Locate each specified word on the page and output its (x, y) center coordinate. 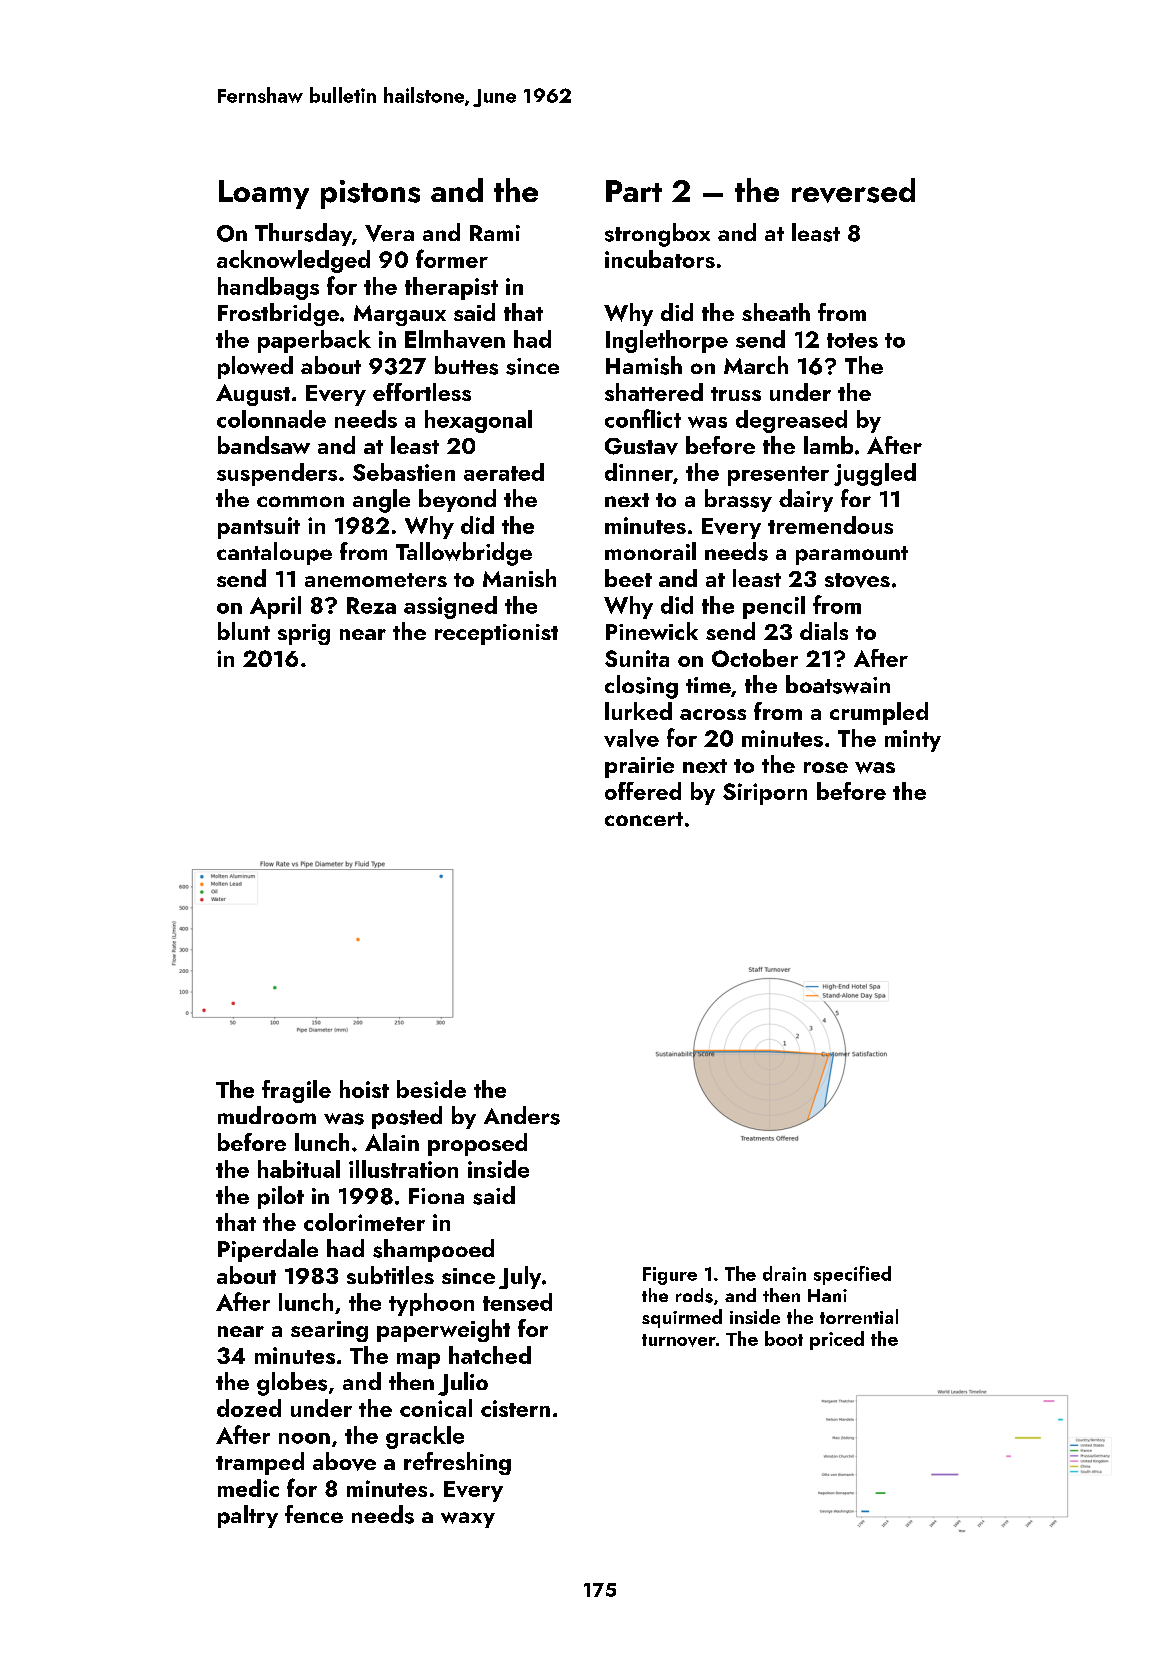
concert (644, 819)
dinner (639, 472)
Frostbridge (278, 314)
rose (826, 767)
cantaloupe (274, 553)
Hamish (644, 365)
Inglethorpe (667, 341)
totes (852, 340)
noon (304, 1438)
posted (407, 1117)
